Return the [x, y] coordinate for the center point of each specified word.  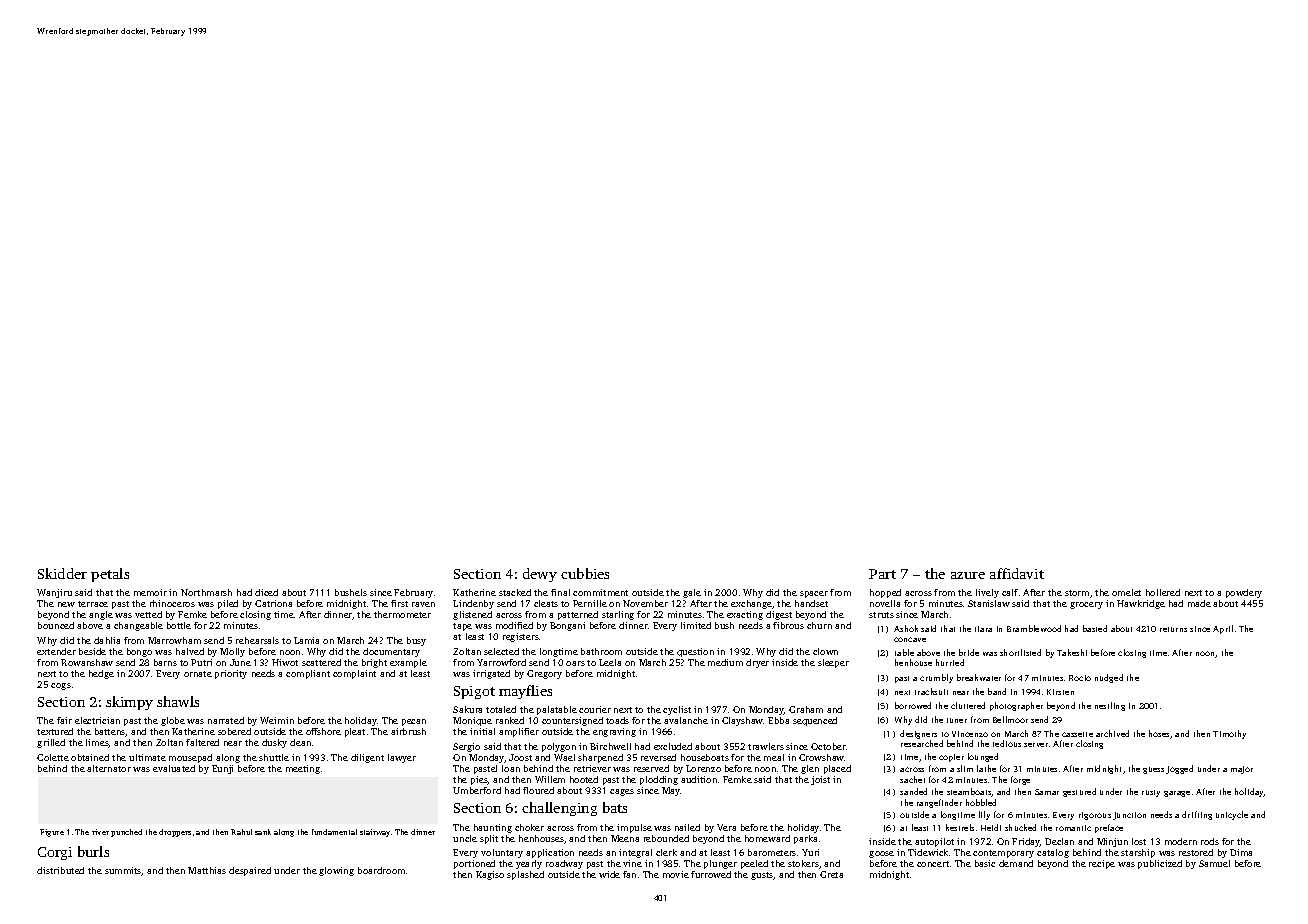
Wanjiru [54, 593]
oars [575, 663]
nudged [1109, 678]
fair [64, 720]
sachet [912, 779]
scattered [321, 662]
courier [595, 709]
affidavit [1017, 573]
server [1036, 745]
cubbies [585, 573]
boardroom [381, 870]
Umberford [477, 790]
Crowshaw [821, 757]
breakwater [979, 677]
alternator [109, 768]
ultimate [147, 757]
